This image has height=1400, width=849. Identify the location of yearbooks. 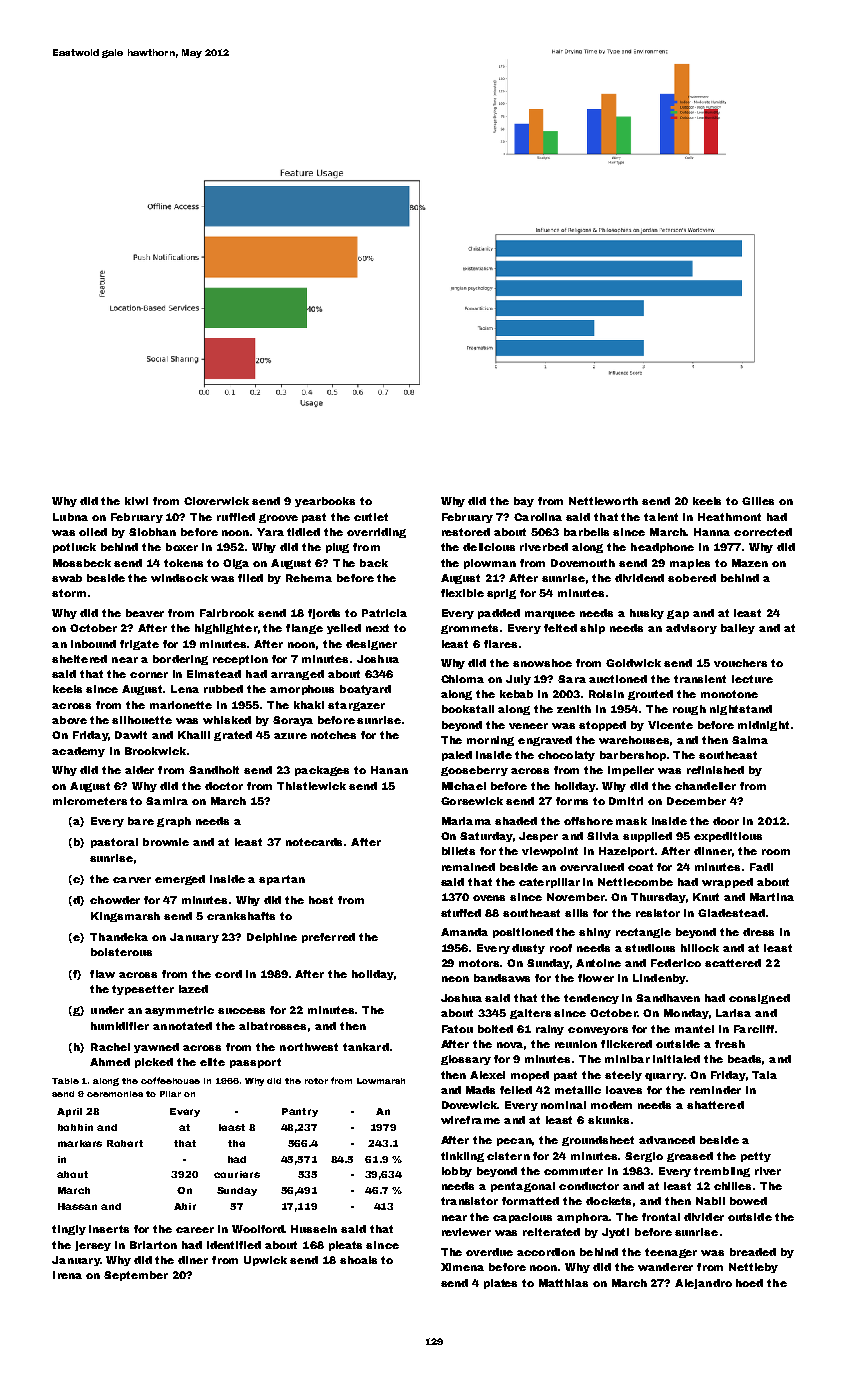
(325, 502).
